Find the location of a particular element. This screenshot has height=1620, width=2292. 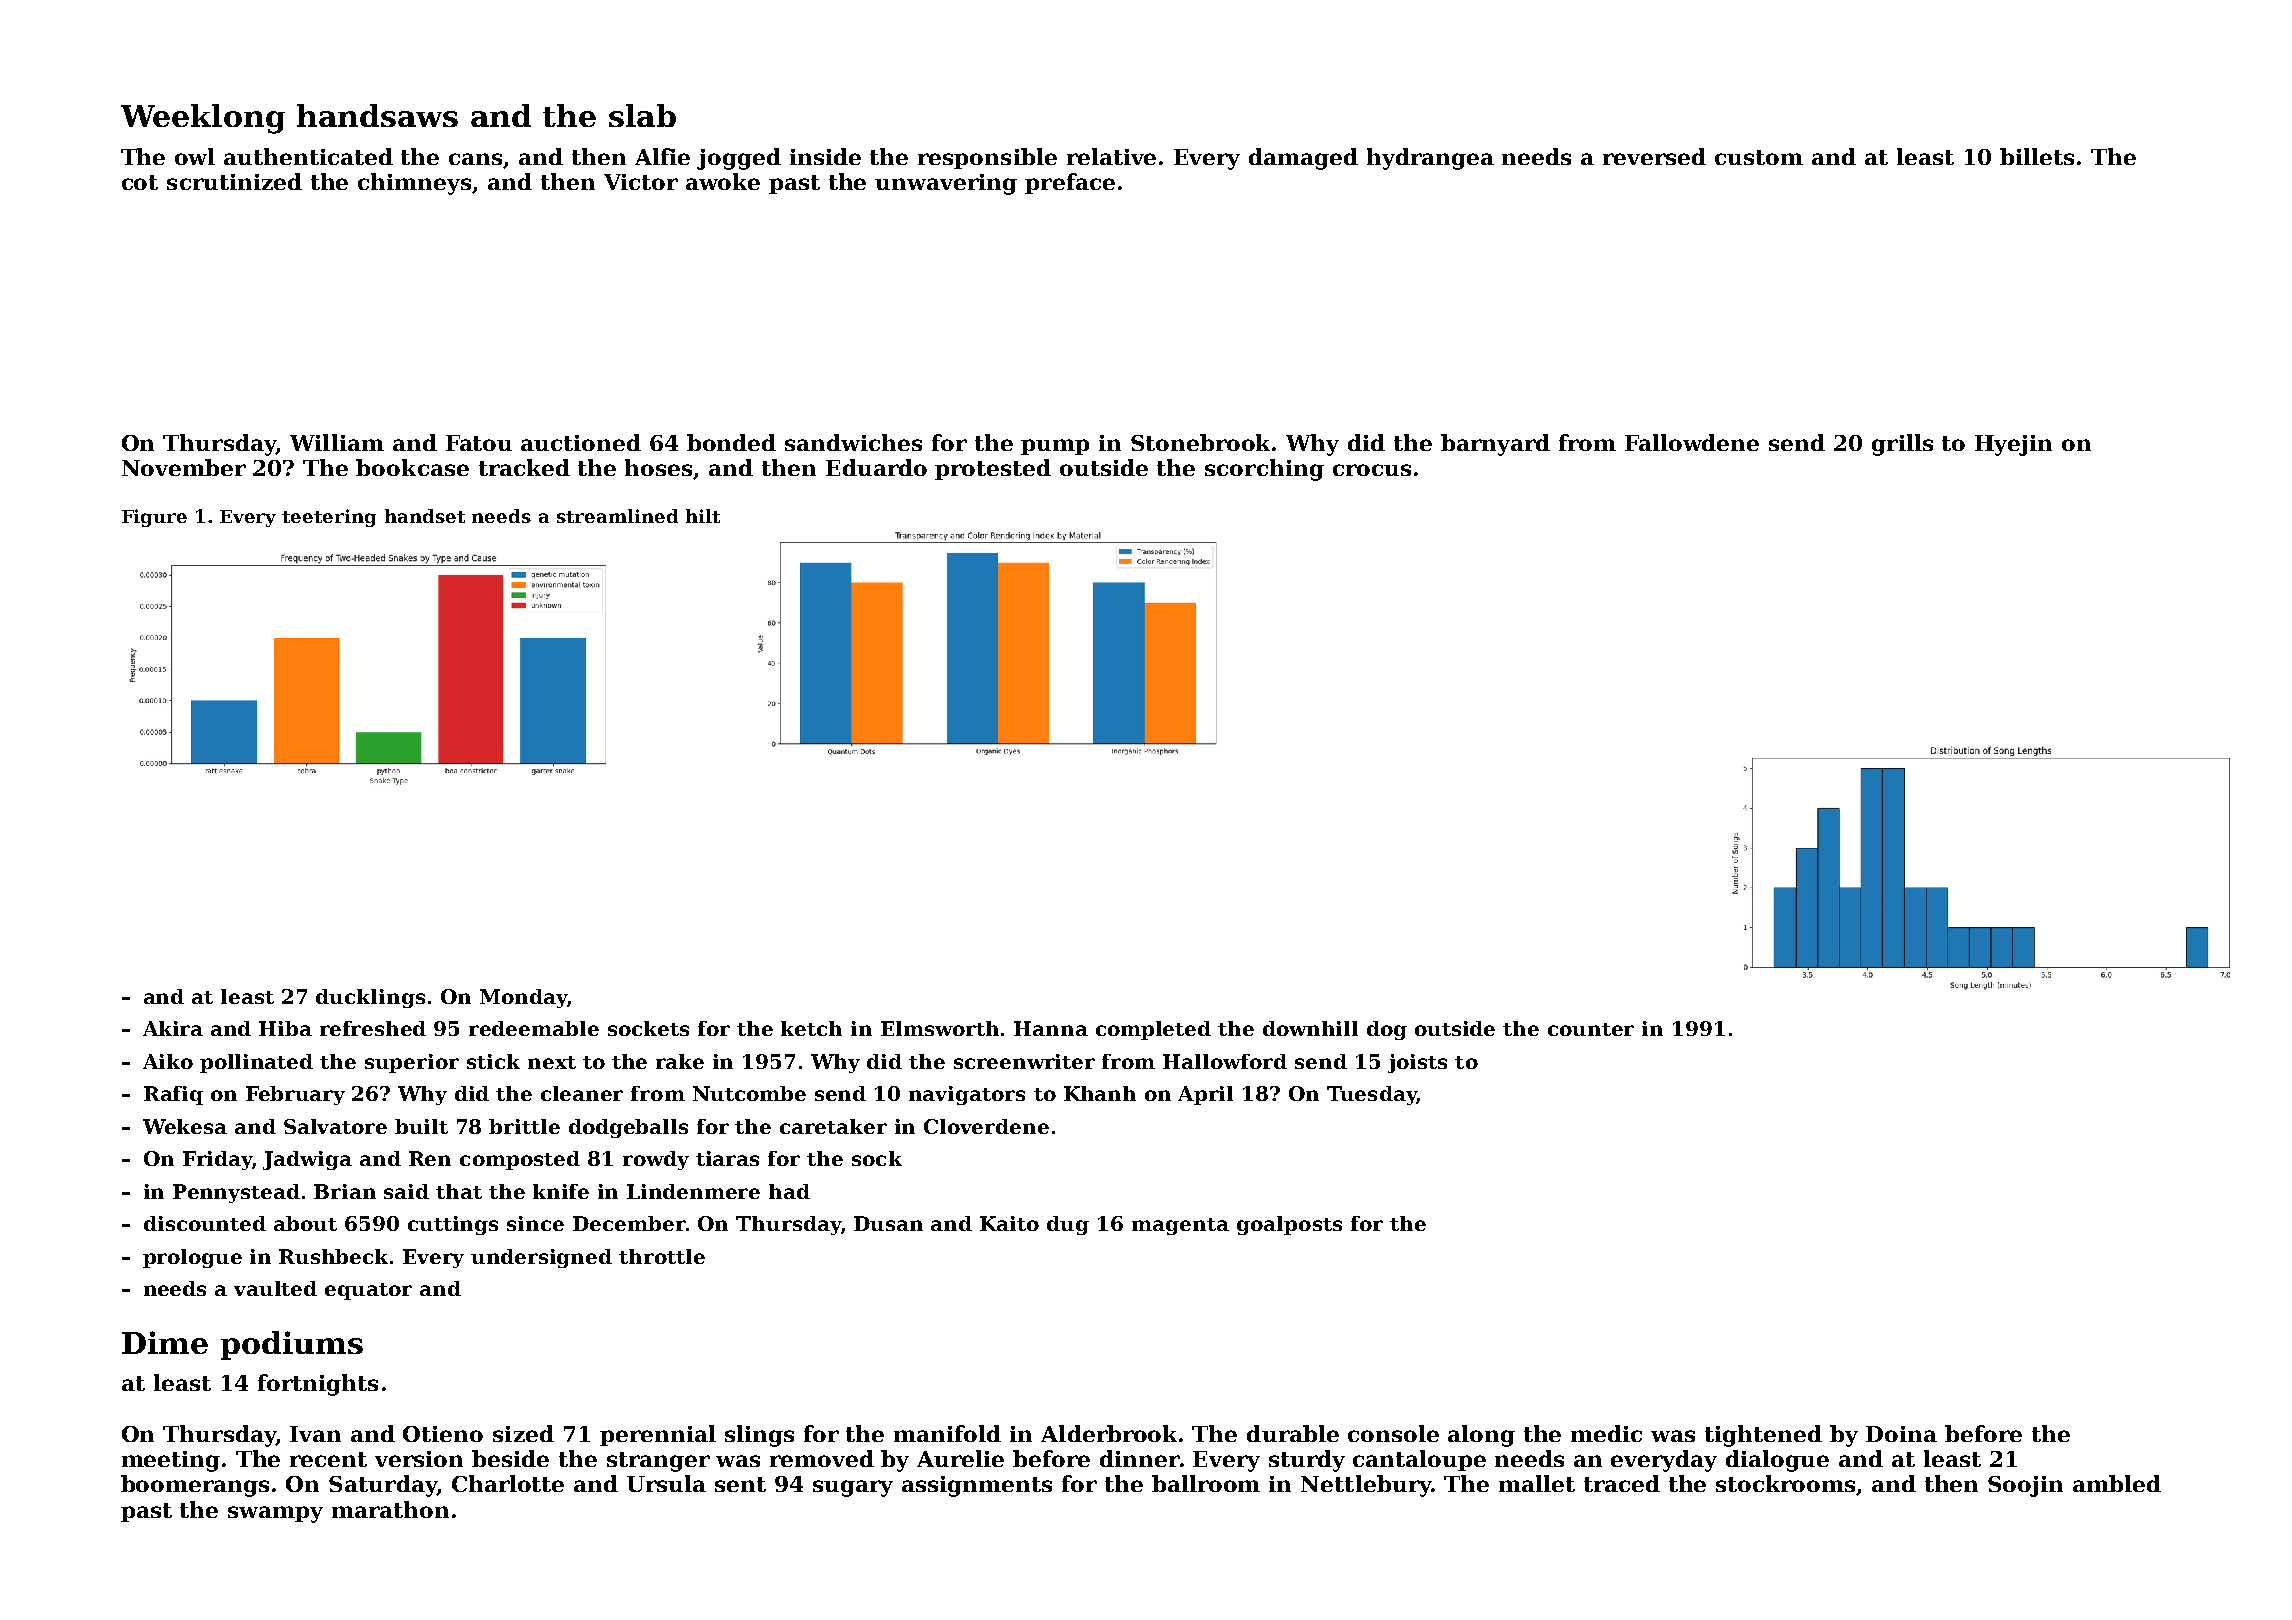

awoke is located at coordinates (723, 181).
